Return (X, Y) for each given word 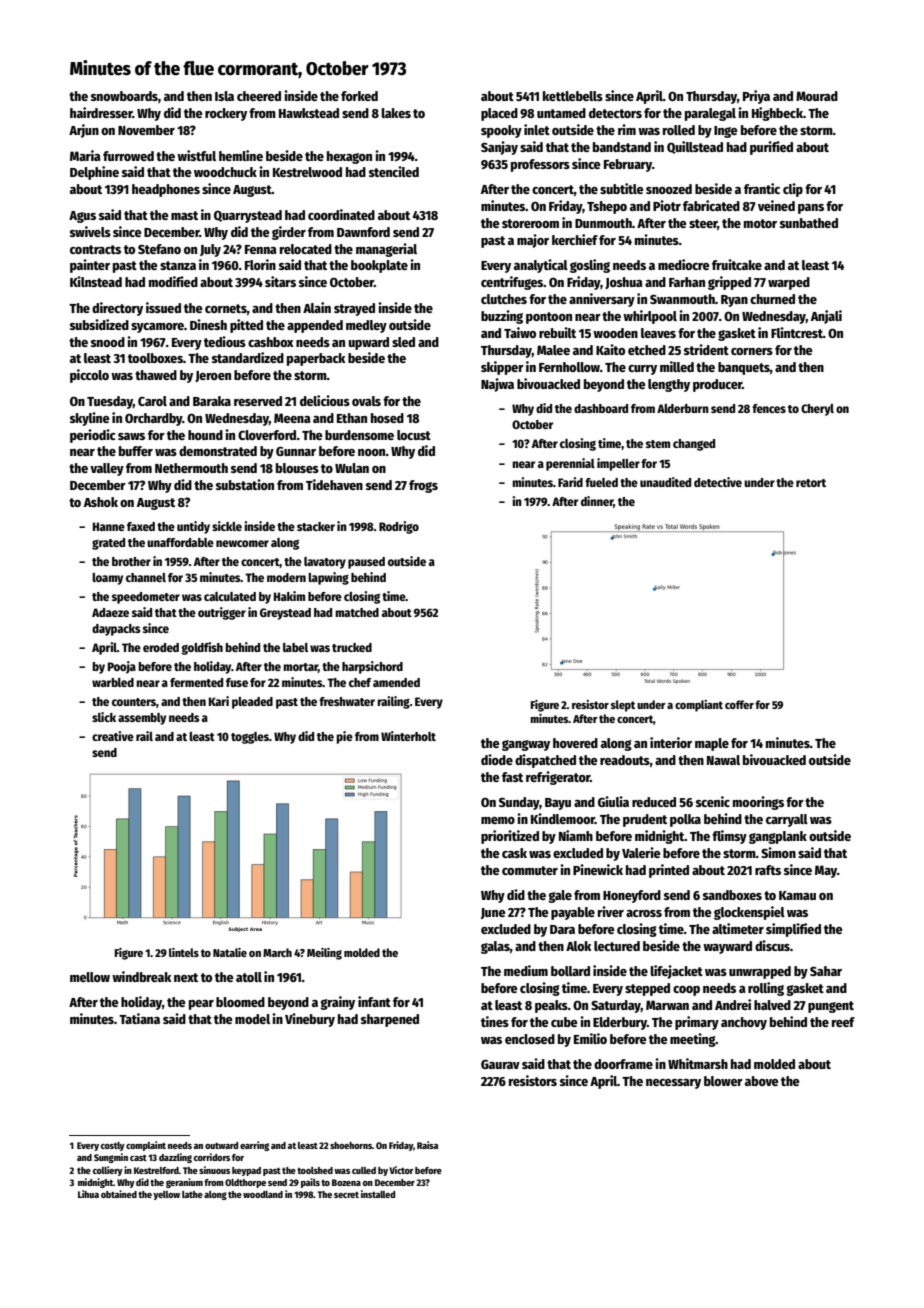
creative (113, 736)
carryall (787, 820)
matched (357, 612)
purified (771, 148)
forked (359, 96)
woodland (263, 1194)
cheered (259, 96)
